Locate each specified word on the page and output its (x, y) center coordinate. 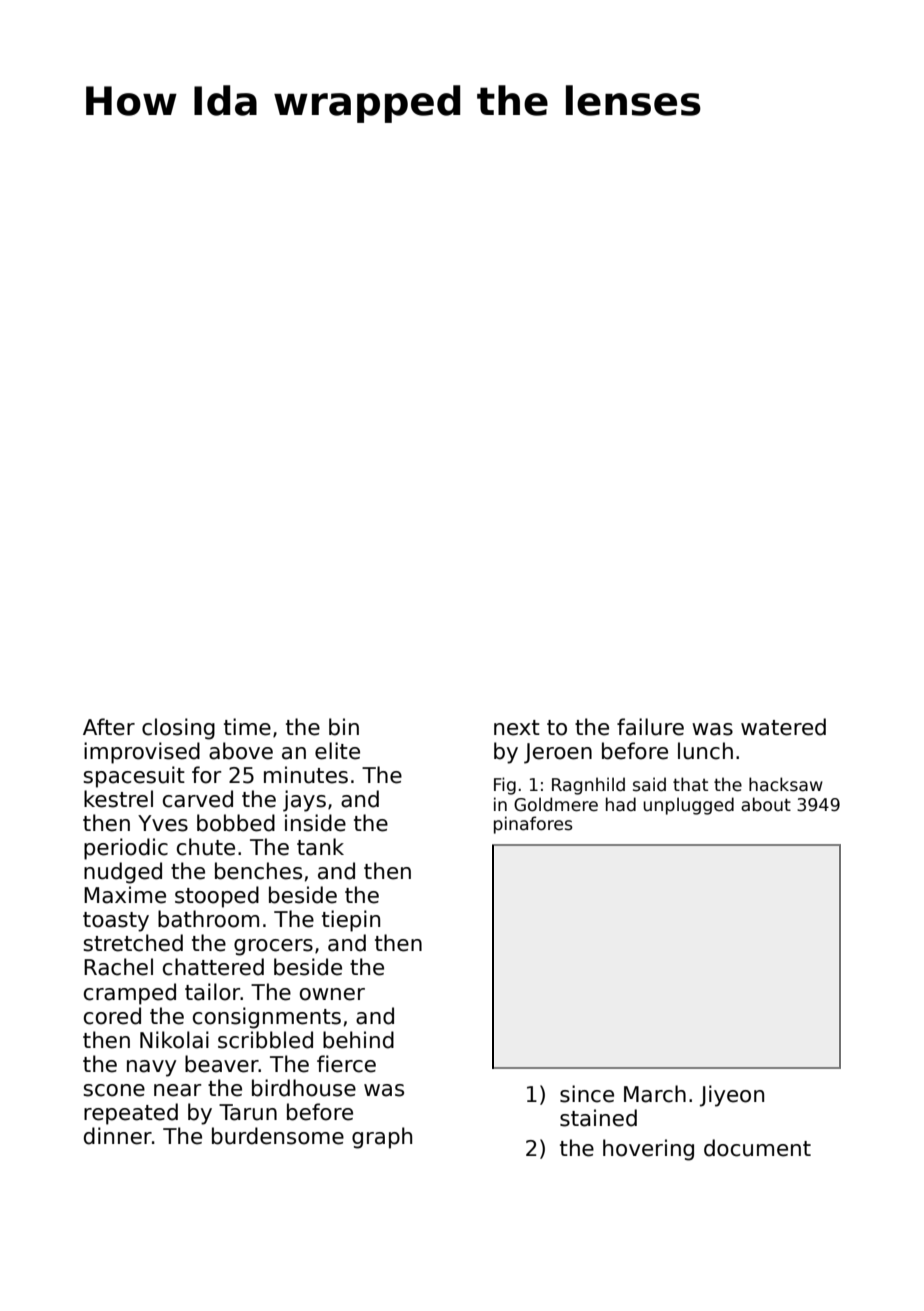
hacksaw (786, 784)
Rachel (118, 967)
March (655, 1094)
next (517, 728)
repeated (131, 1114)
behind (358, 1040)
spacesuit (134, 777)
